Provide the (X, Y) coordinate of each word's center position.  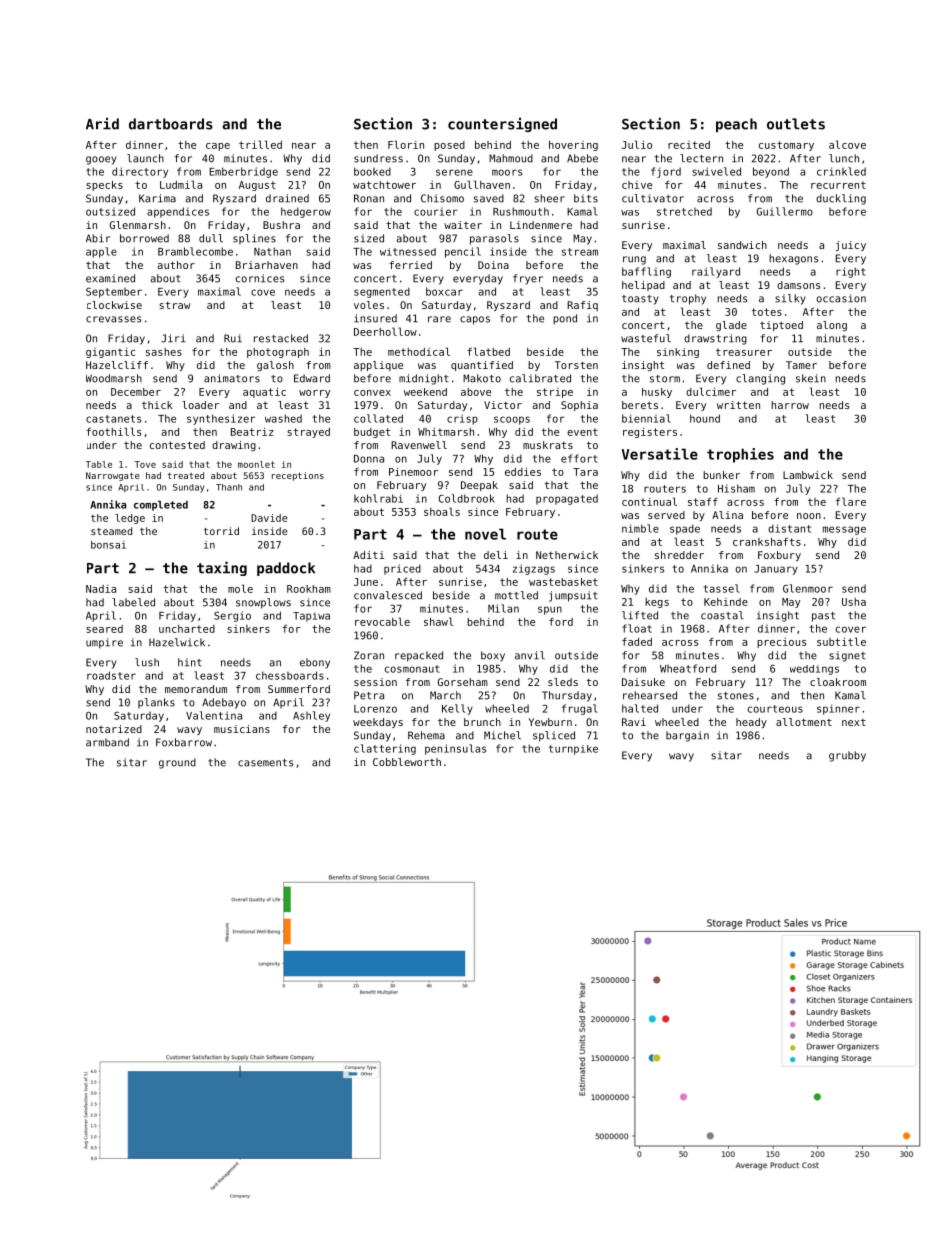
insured (375, 318)
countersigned (502, 124)
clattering (385, 749)
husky (657, 393)
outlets (796, 124)
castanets (113, 419)
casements (265, 763)
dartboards (171, 124)
